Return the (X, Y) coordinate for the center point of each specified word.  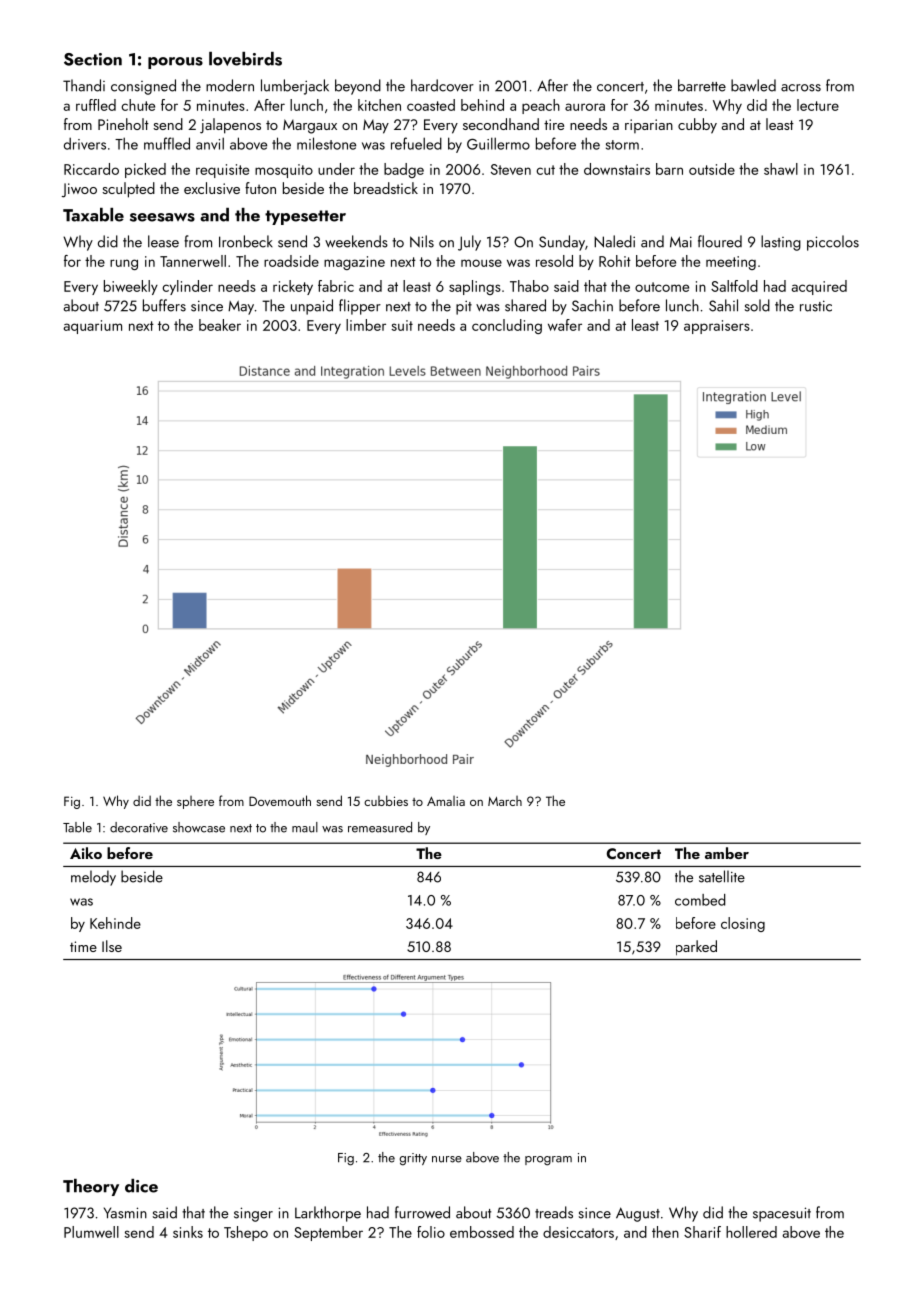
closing (743, 924)
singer (253, 1214)
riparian (649, 126)
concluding (507, 326)
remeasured (380, 827)
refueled (416, 143)
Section (93, 59)
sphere (195, 802)
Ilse (112, 946)
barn (669, 169)
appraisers (717, 327)
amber (727, 853)
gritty (413, 1159)
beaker (220, 325)
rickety (293, 287)
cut (545, 170)
